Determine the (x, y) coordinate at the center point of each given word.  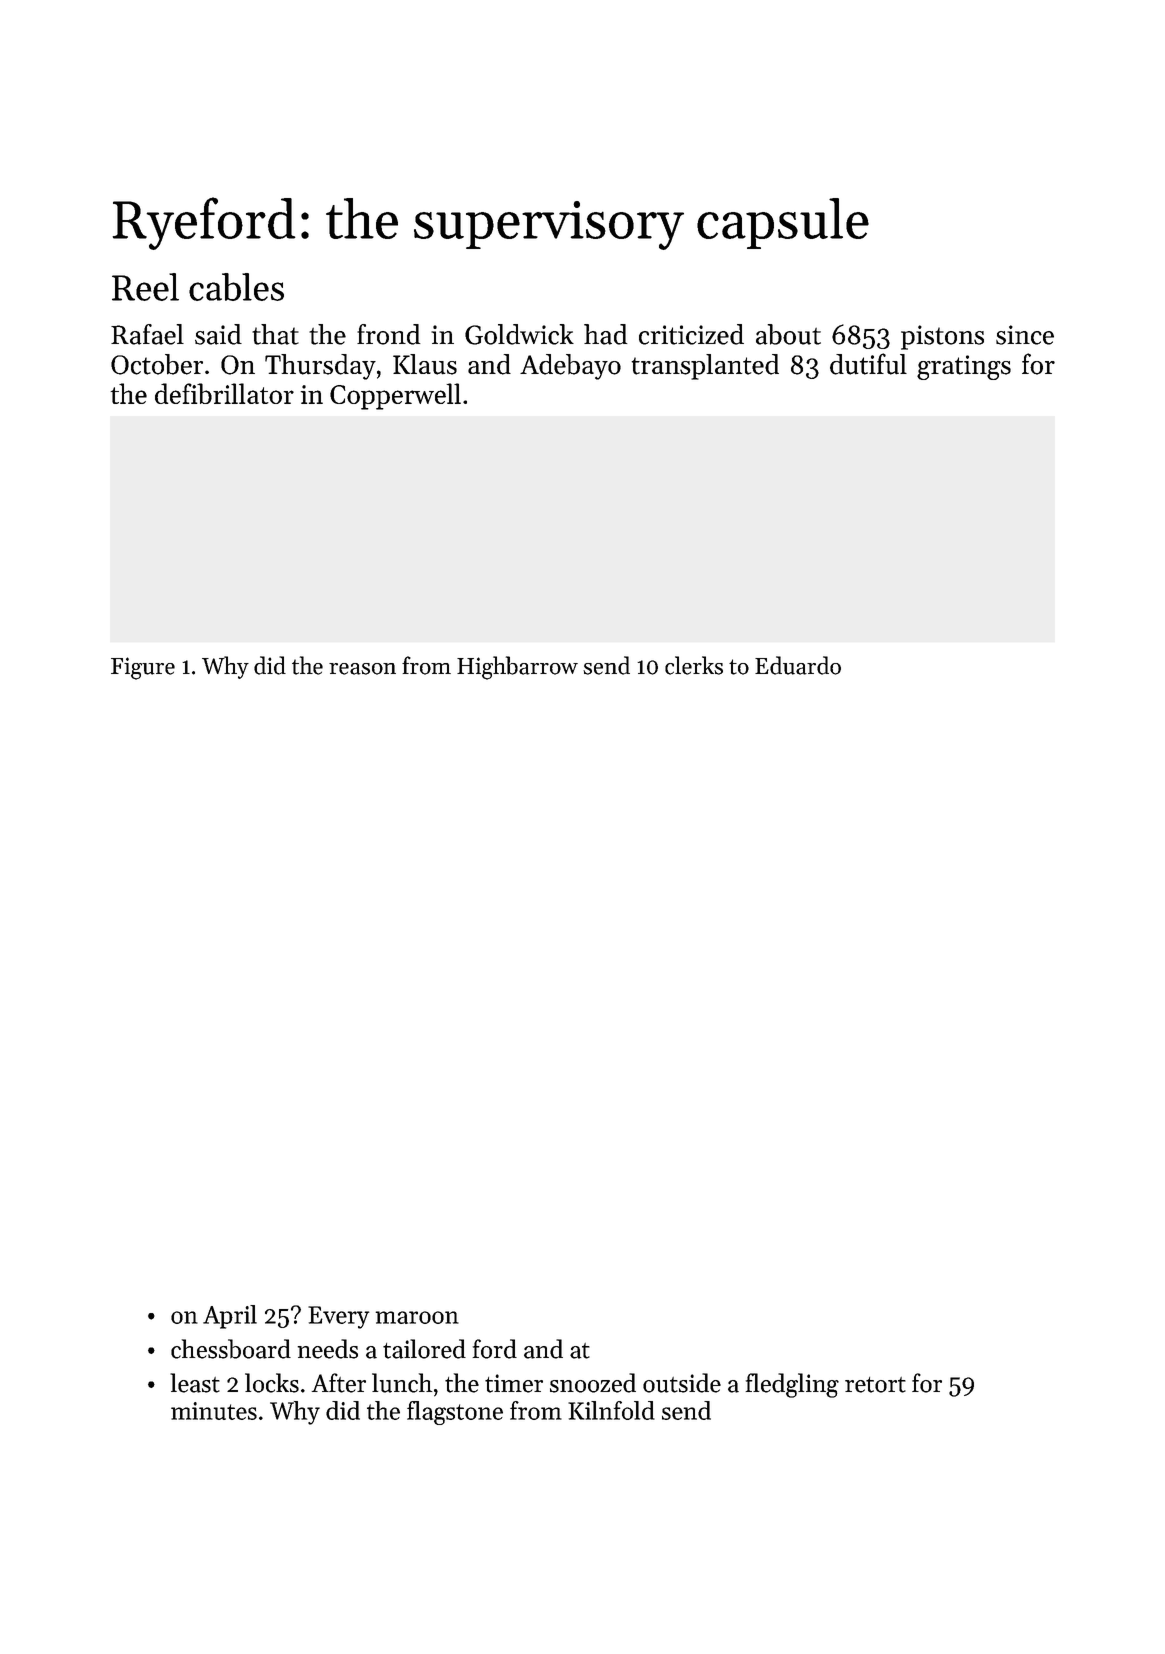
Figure (143, 668)
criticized (691, 334)
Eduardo (798, 665)
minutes (214, 1411)
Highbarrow (517, 668)
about (788, 334)
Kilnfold (611, 1410)
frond (388, 334)
